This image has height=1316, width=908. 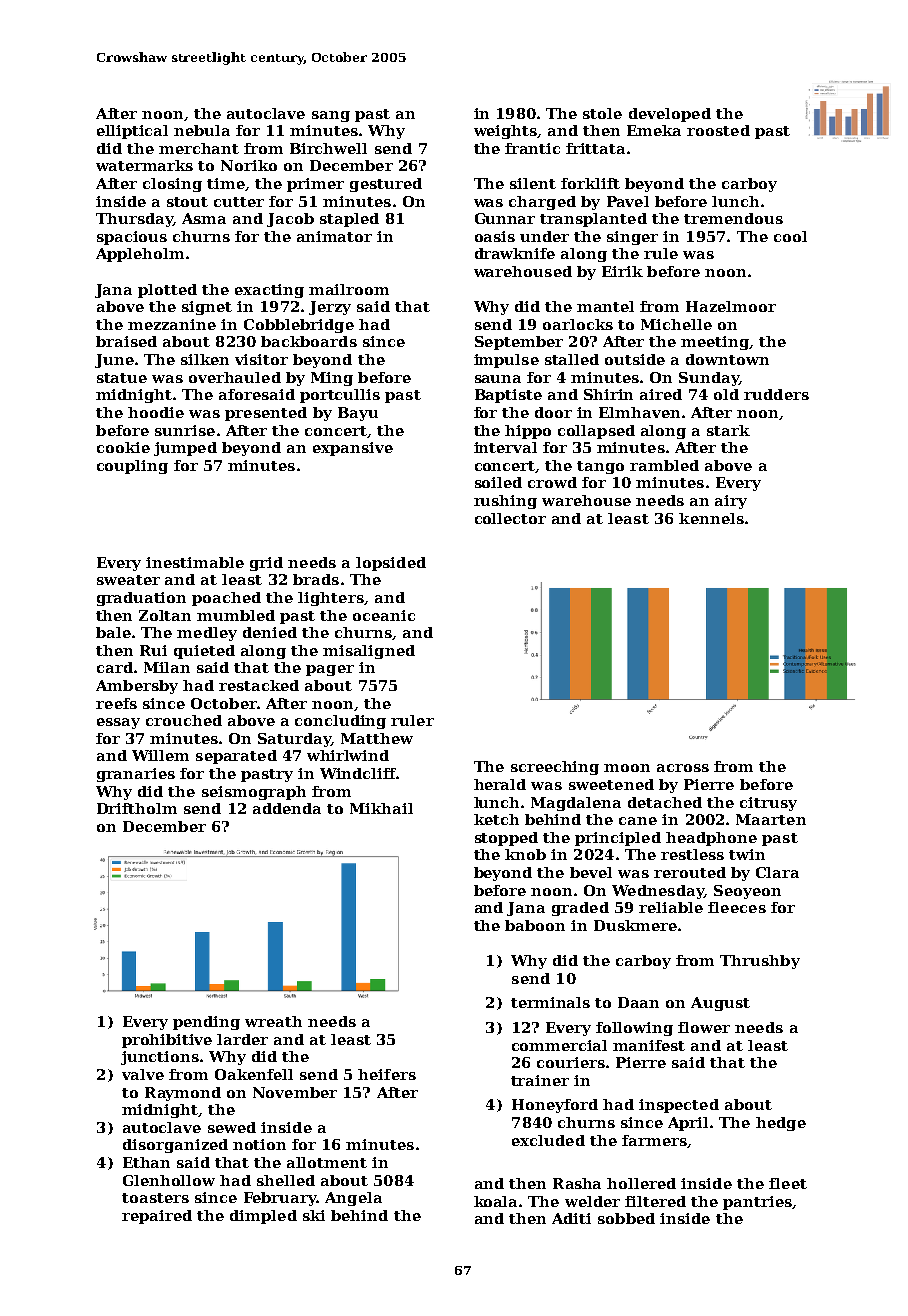 What do you see at coordinates (715, 343) in the image?
I see `meeting` at bounding box center [715, 343].
